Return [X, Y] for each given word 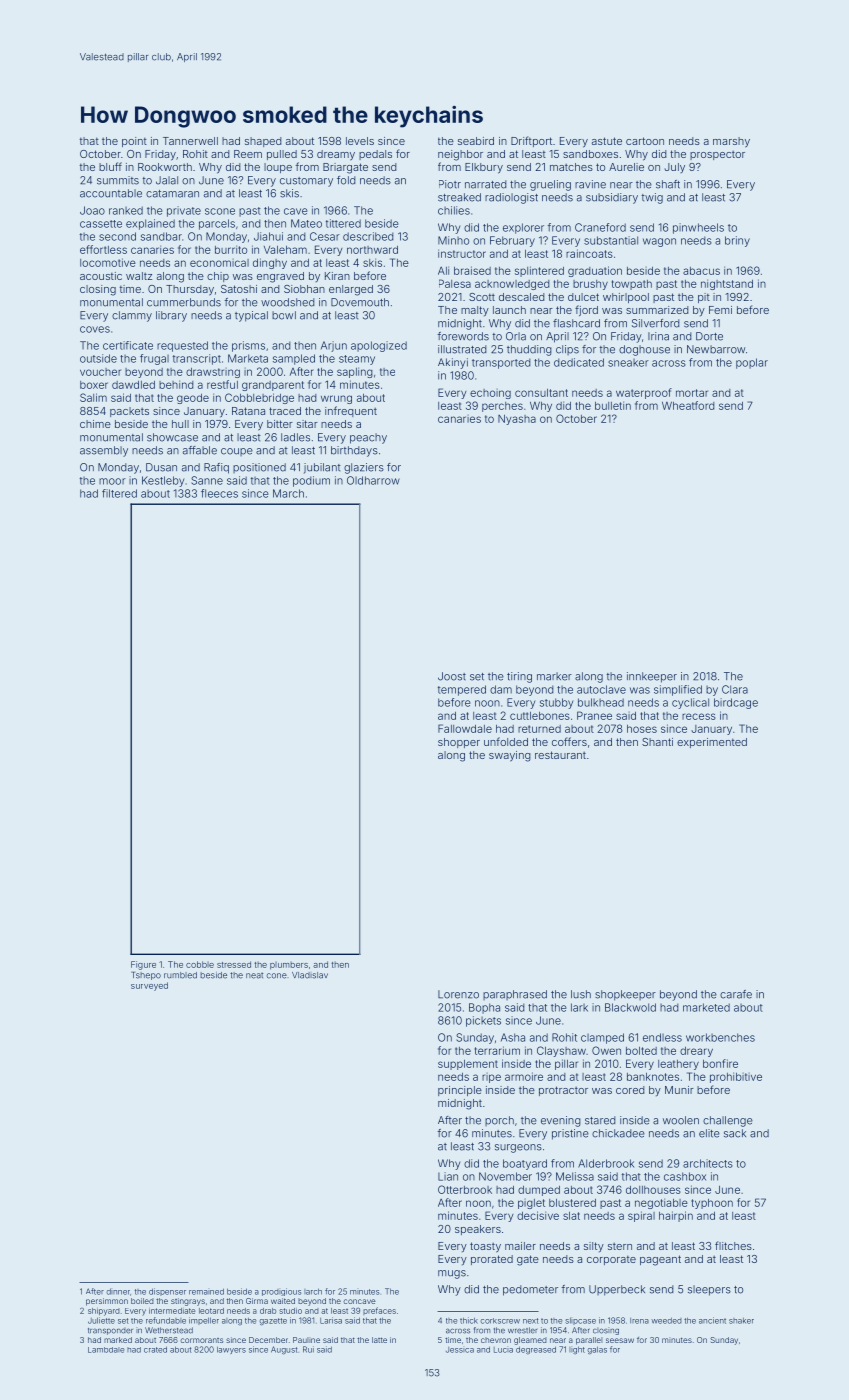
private [184, 211]
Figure [143, 965]
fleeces [219, 493]
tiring [519, 677]
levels [360, 141]
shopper [459, 743]
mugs [452, 1274]
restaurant [560, 755]
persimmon [107, 1302]
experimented [712, 743]
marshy [731, 142]
